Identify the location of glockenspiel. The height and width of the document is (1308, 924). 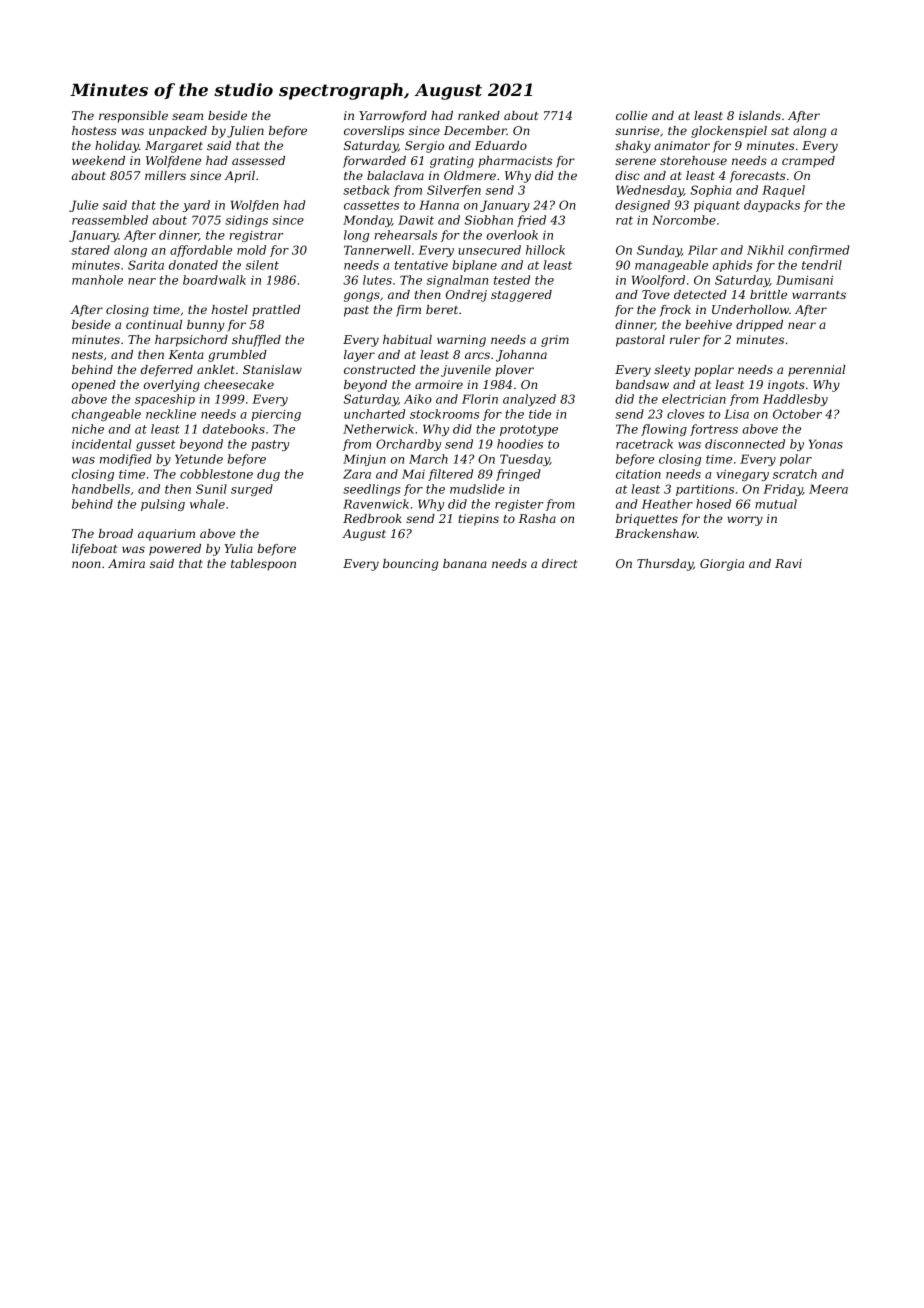
(729, 132).
